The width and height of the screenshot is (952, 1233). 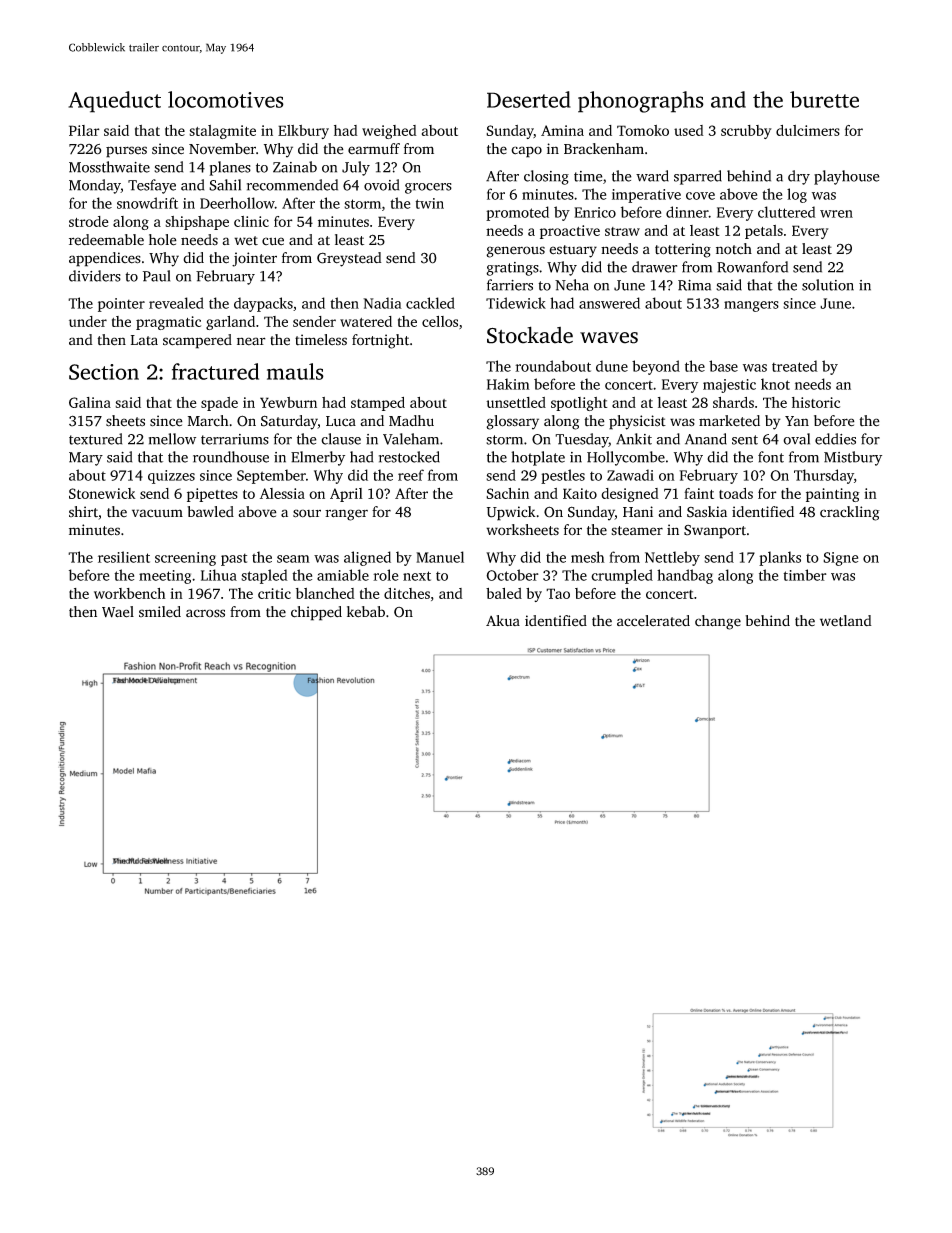 I want to click on Swanport, so click(x=715, y=532).
